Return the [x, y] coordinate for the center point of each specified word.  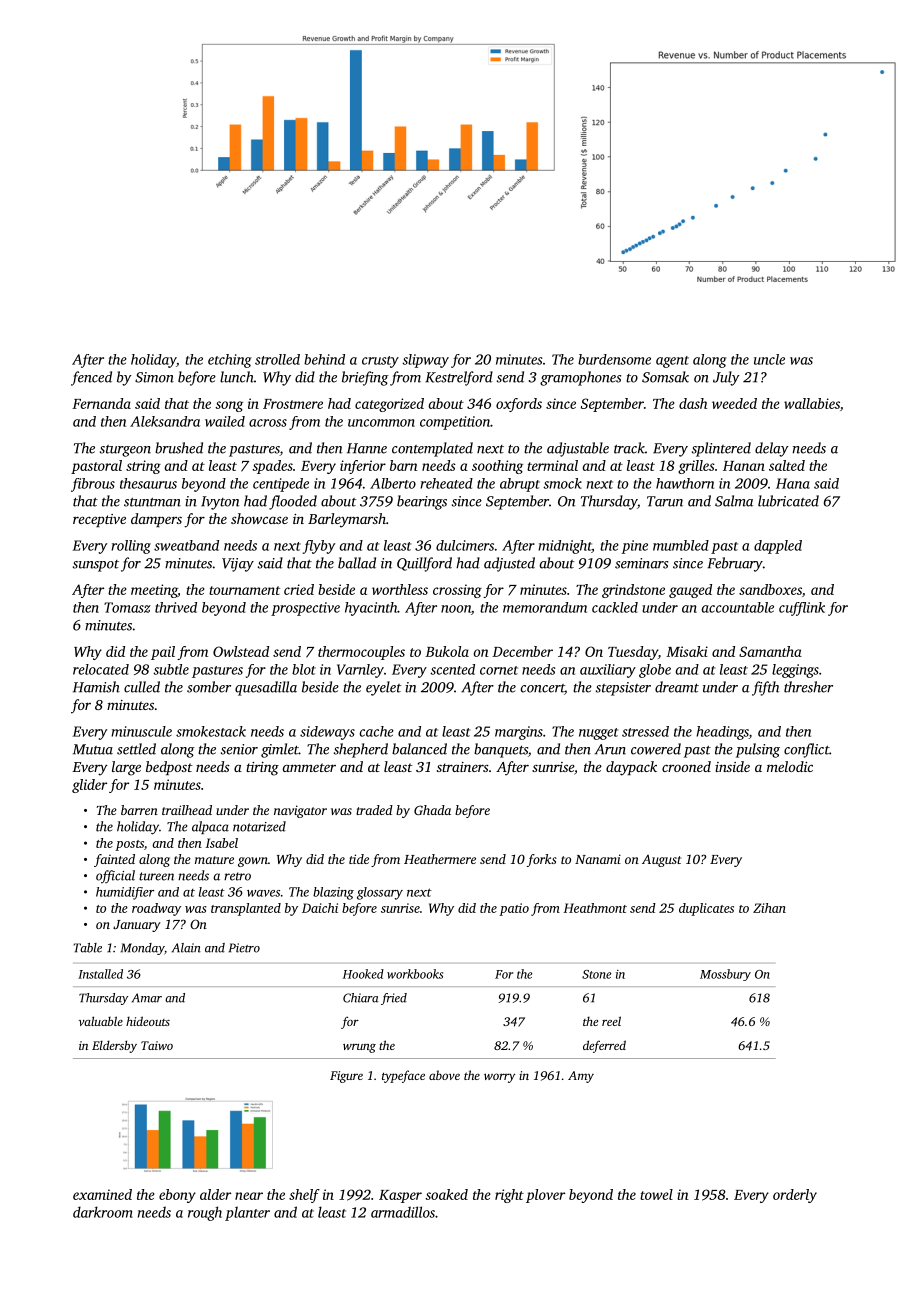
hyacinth [371, 609]
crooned [686, 766]
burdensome [614, 359]
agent [672, 362]
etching [230, 361]
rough [205, 1213]
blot [304, 669]
